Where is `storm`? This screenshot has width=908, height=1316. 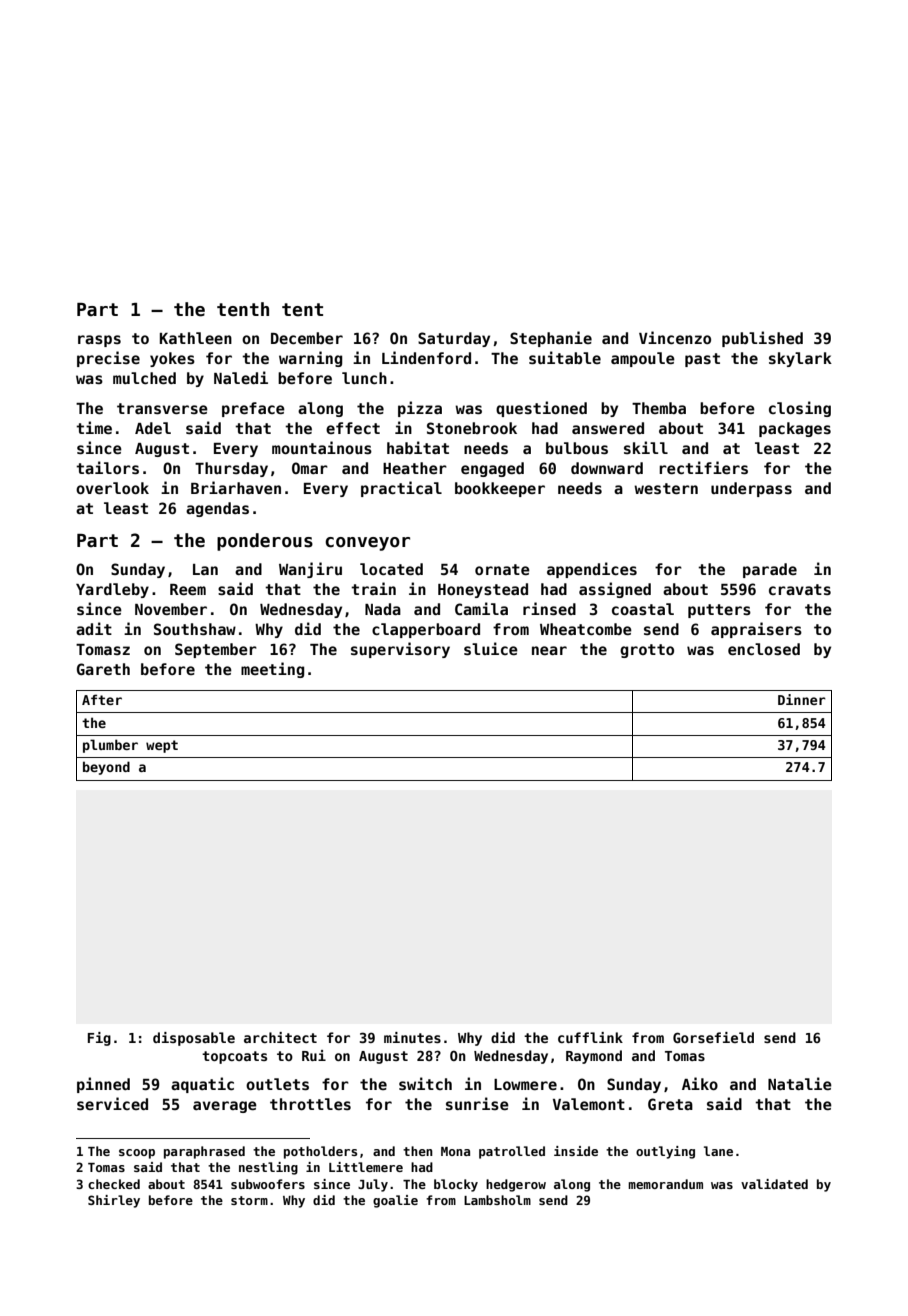 storm is located at coordinates (249, 1200).
